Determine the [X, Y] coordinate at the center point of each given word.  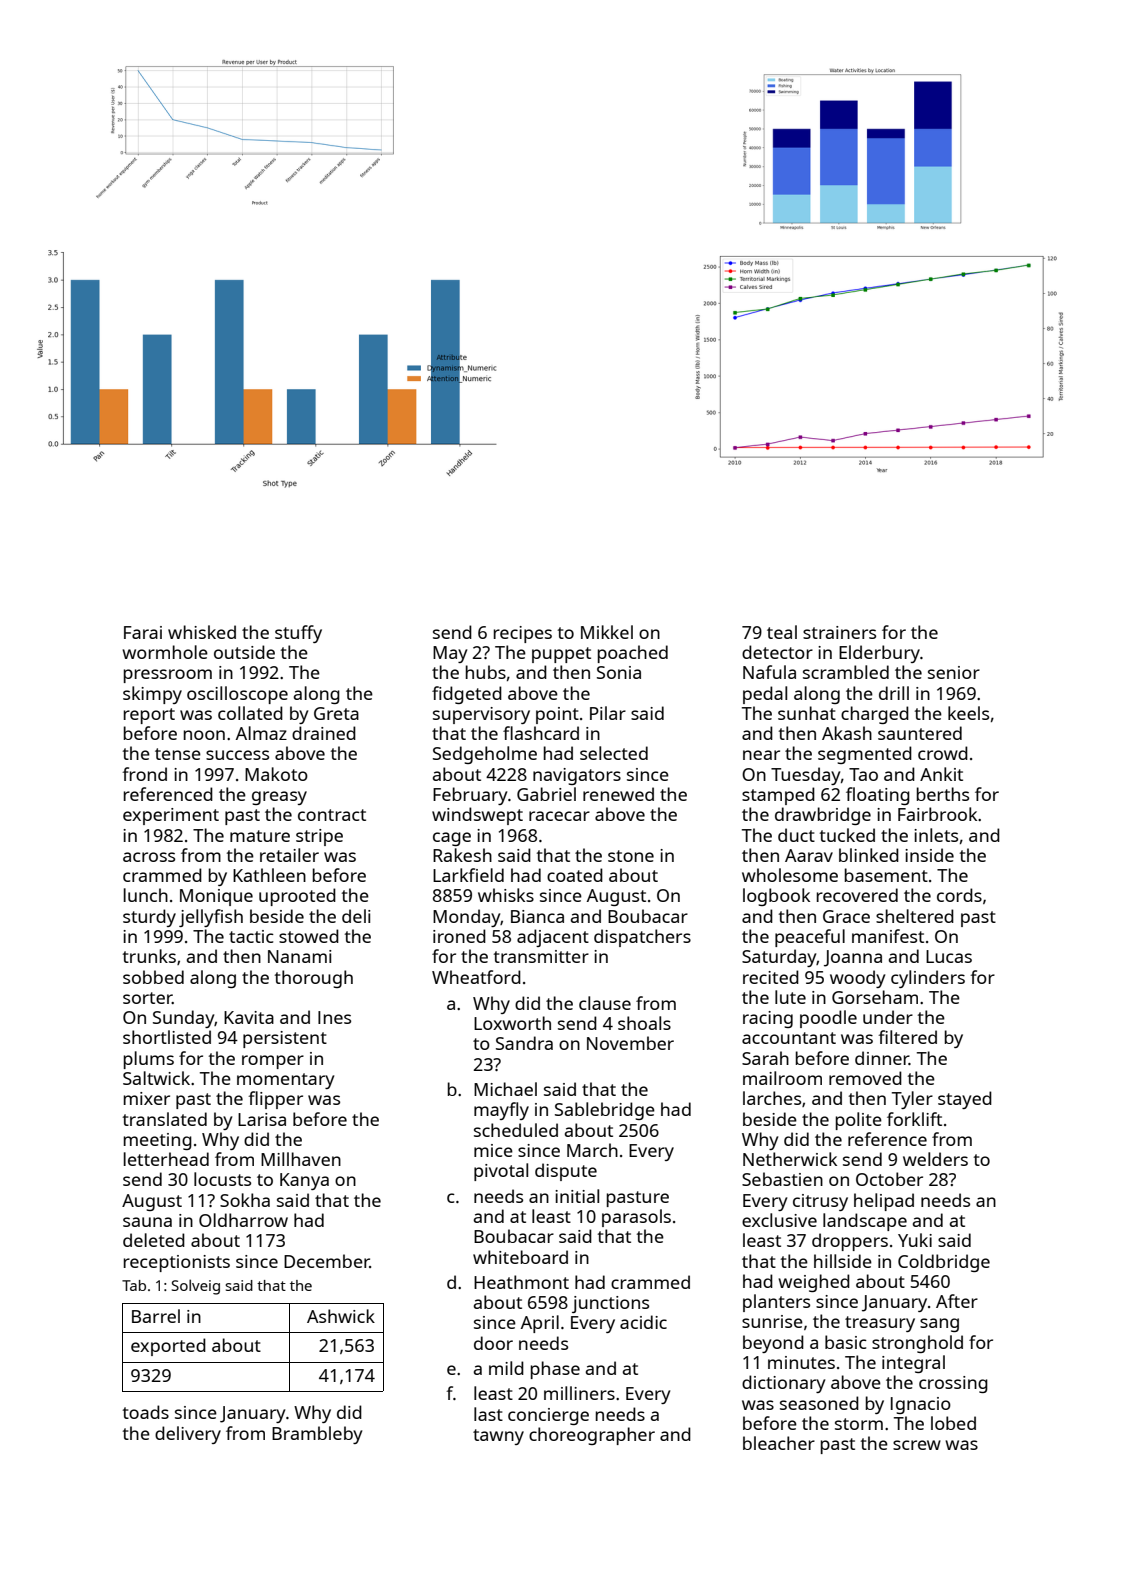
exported [168, 1347]
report [149, 716]
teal [782, 632]
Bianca [537, 916]
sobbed [153, 977]
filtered [907, 1037]
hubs [486, 672]
